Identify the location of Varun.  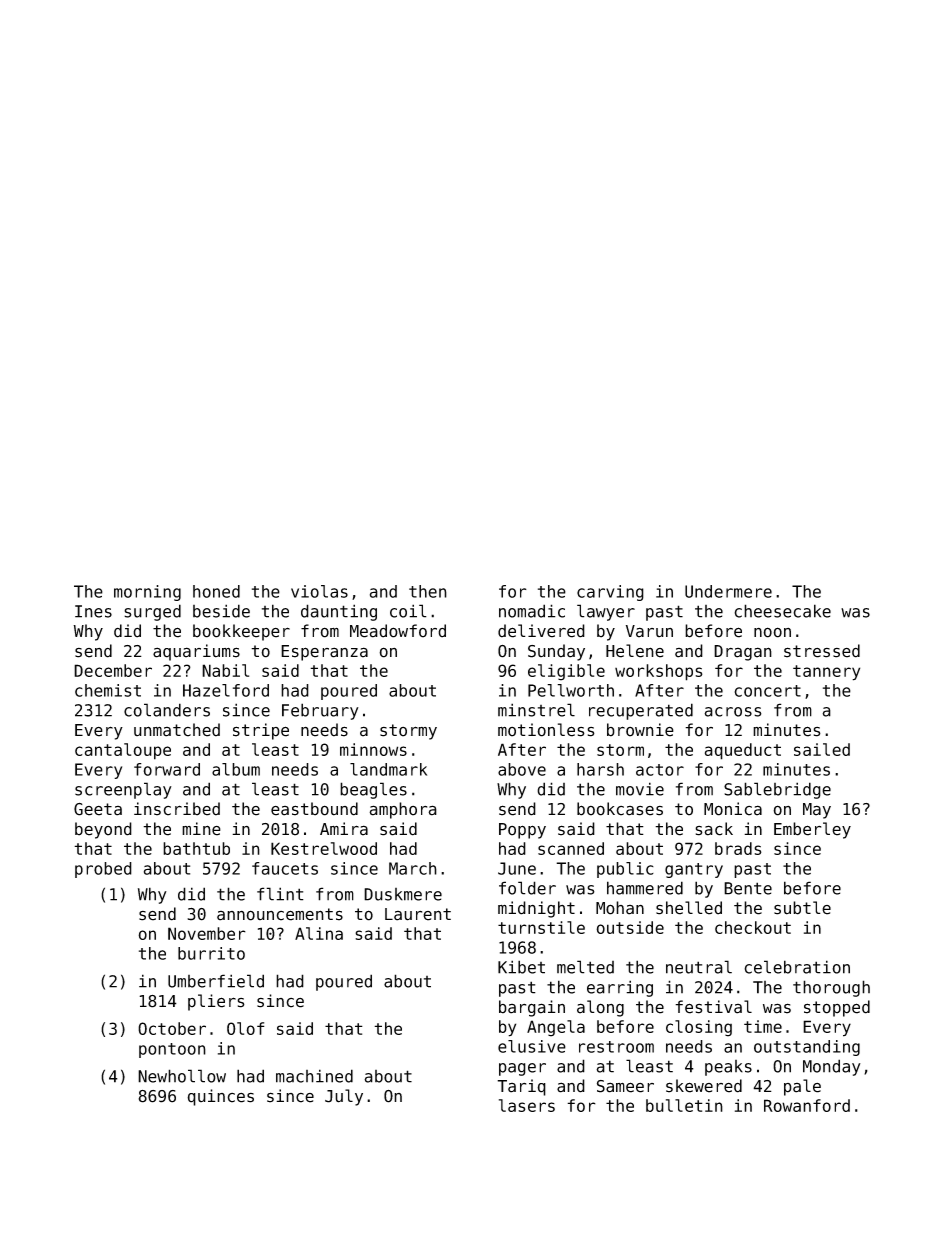
(649, 631).
